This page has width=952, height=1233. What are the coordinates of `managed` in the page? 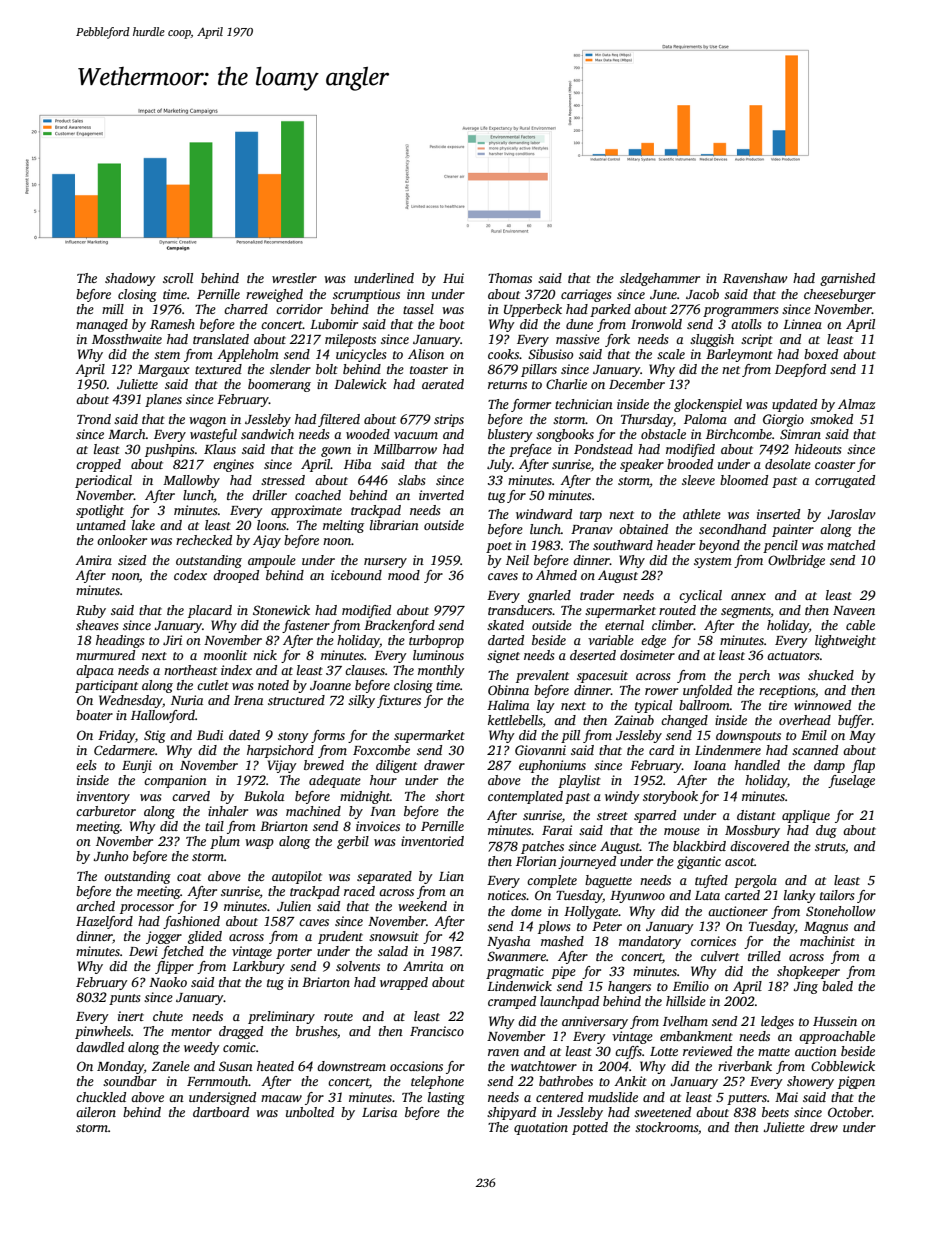 It's located at (102, 325).
